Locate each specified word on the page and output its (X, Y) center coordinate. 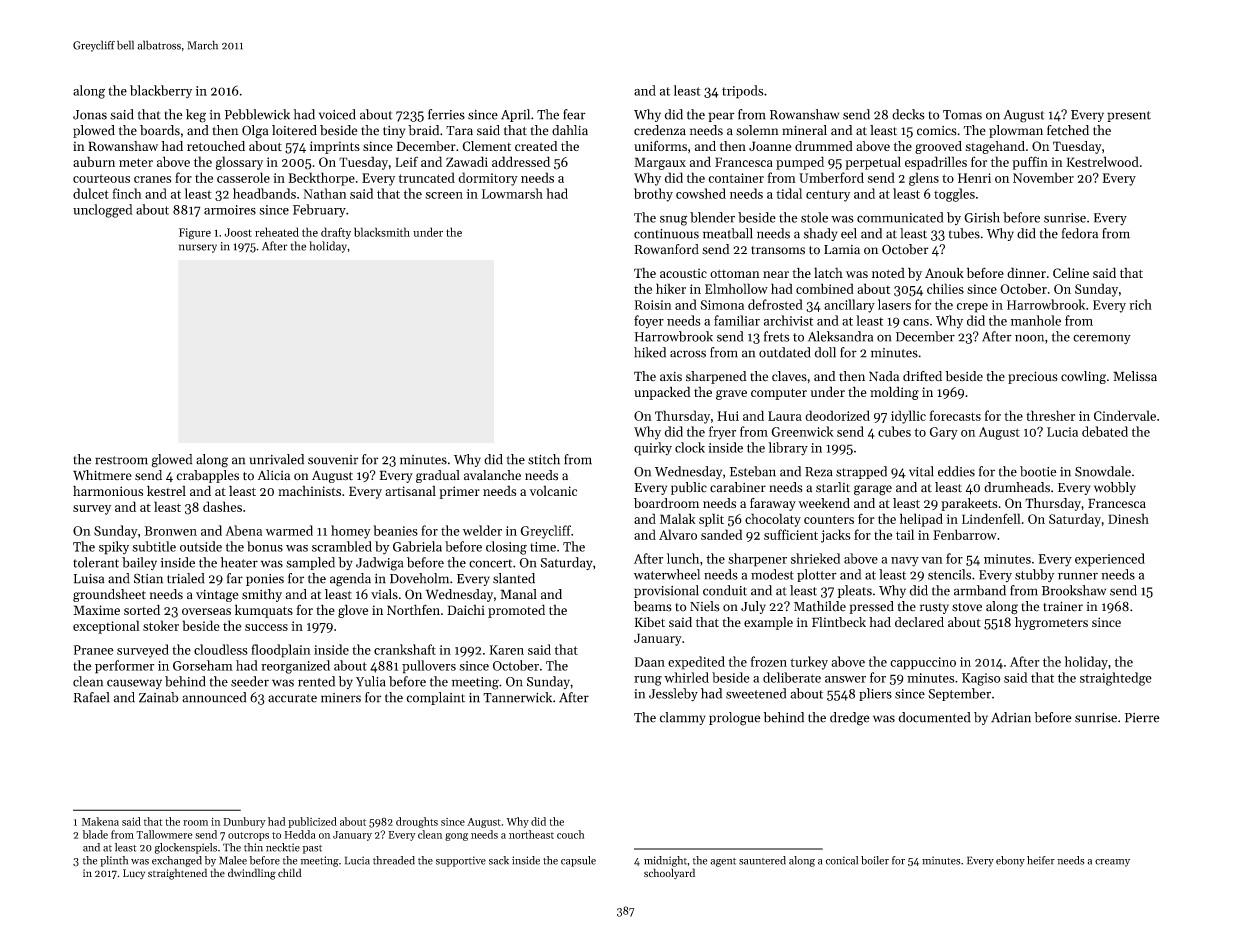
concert (490, 563)
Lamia (842, 250)
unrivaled (277, 459)
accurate (292, 698)
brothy (653, 195)
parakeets (969, 504)
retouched (216, 146)
